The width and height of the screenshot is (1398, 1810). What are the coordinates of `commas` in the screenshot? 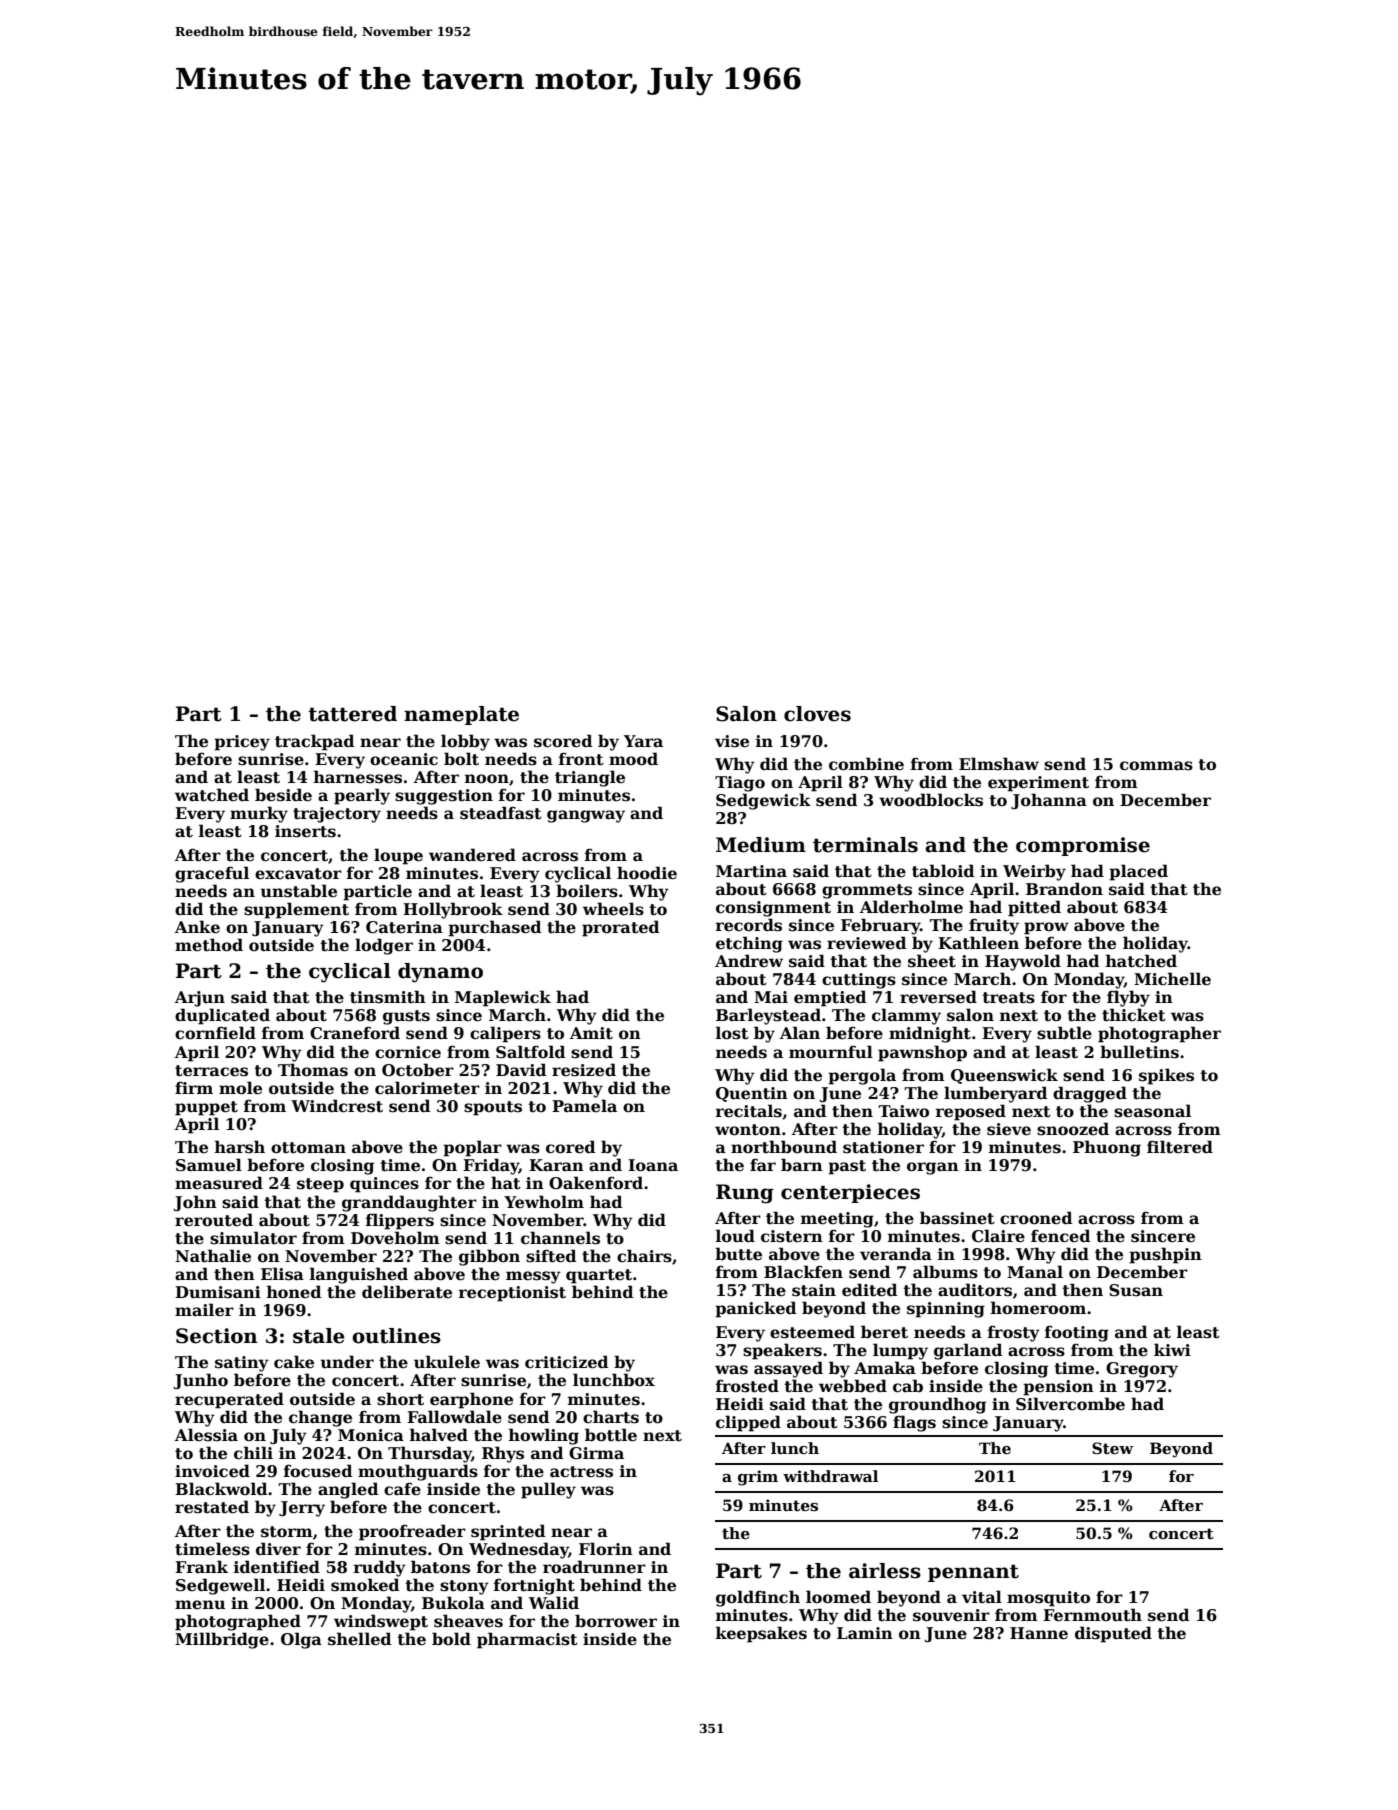 It's located at (1156, 766).
